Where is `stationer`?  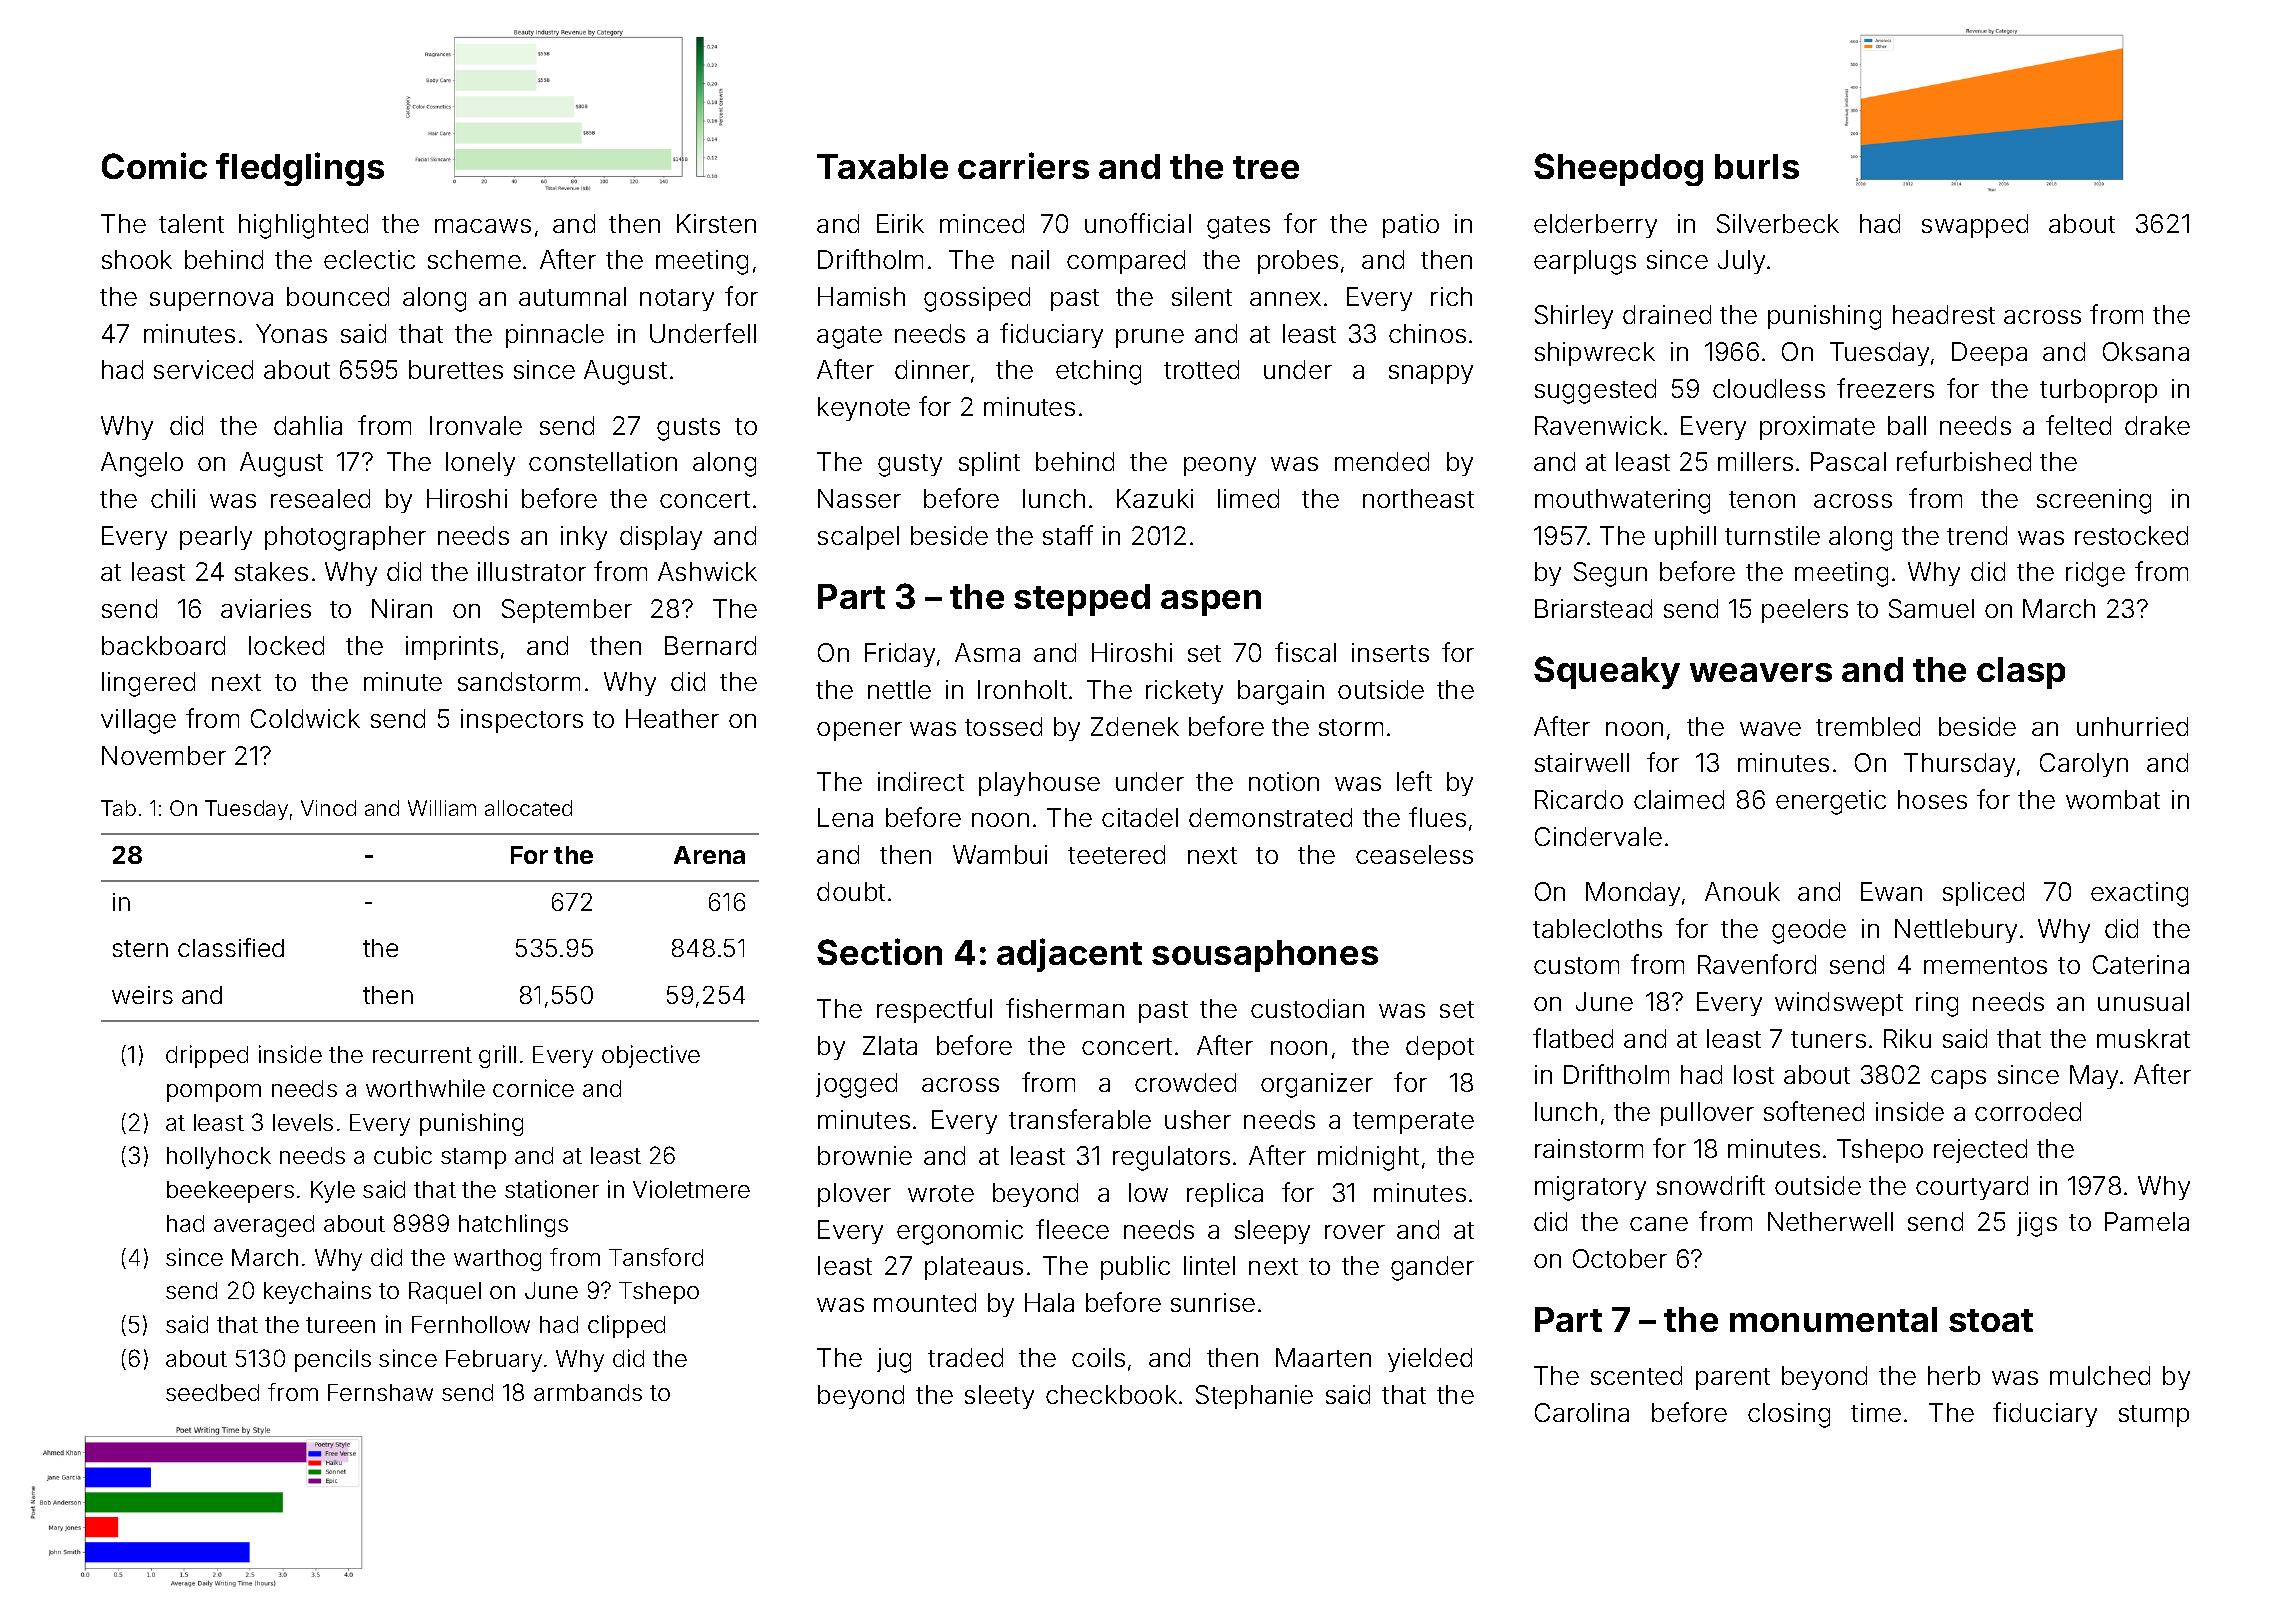
stationer is located at coordinates (552, 1189).
